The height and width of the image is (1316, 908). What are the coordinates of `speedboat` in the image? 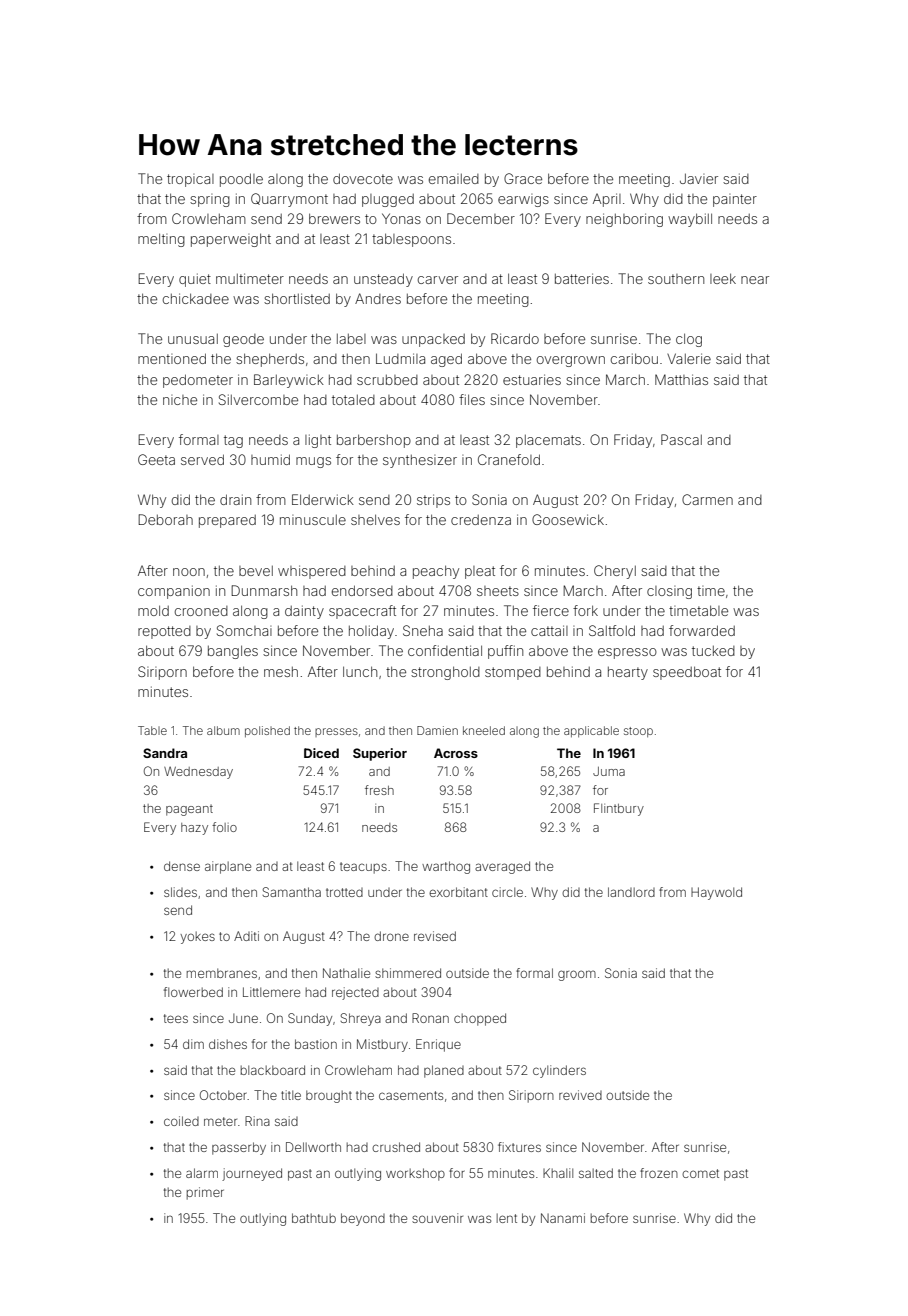 It's located at (687, 673).
